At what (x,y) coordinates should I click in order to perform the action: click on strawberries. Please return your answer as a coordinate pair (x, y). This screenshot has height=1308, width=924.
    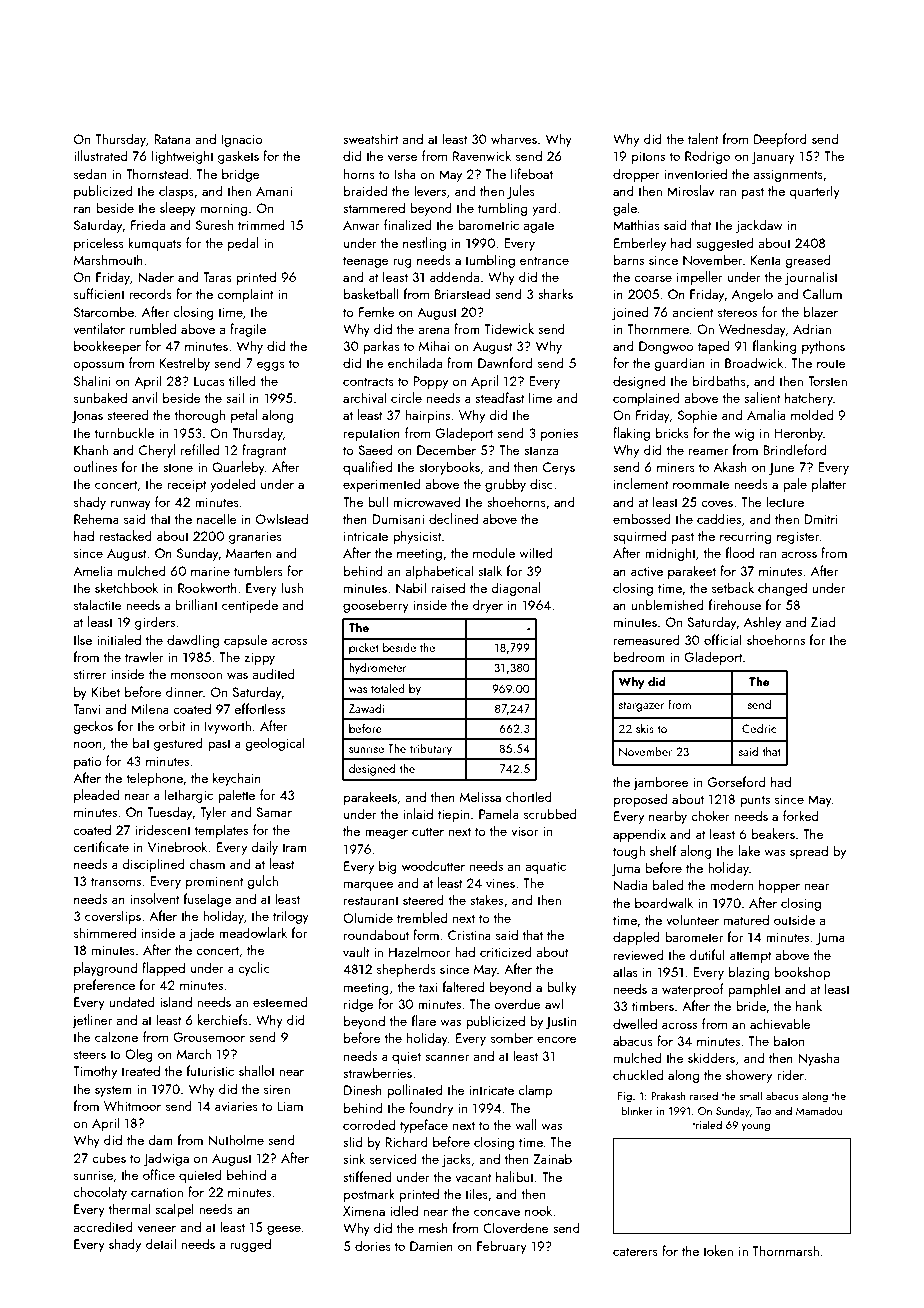
    Looking at the image, I should click on (377, 1072).
